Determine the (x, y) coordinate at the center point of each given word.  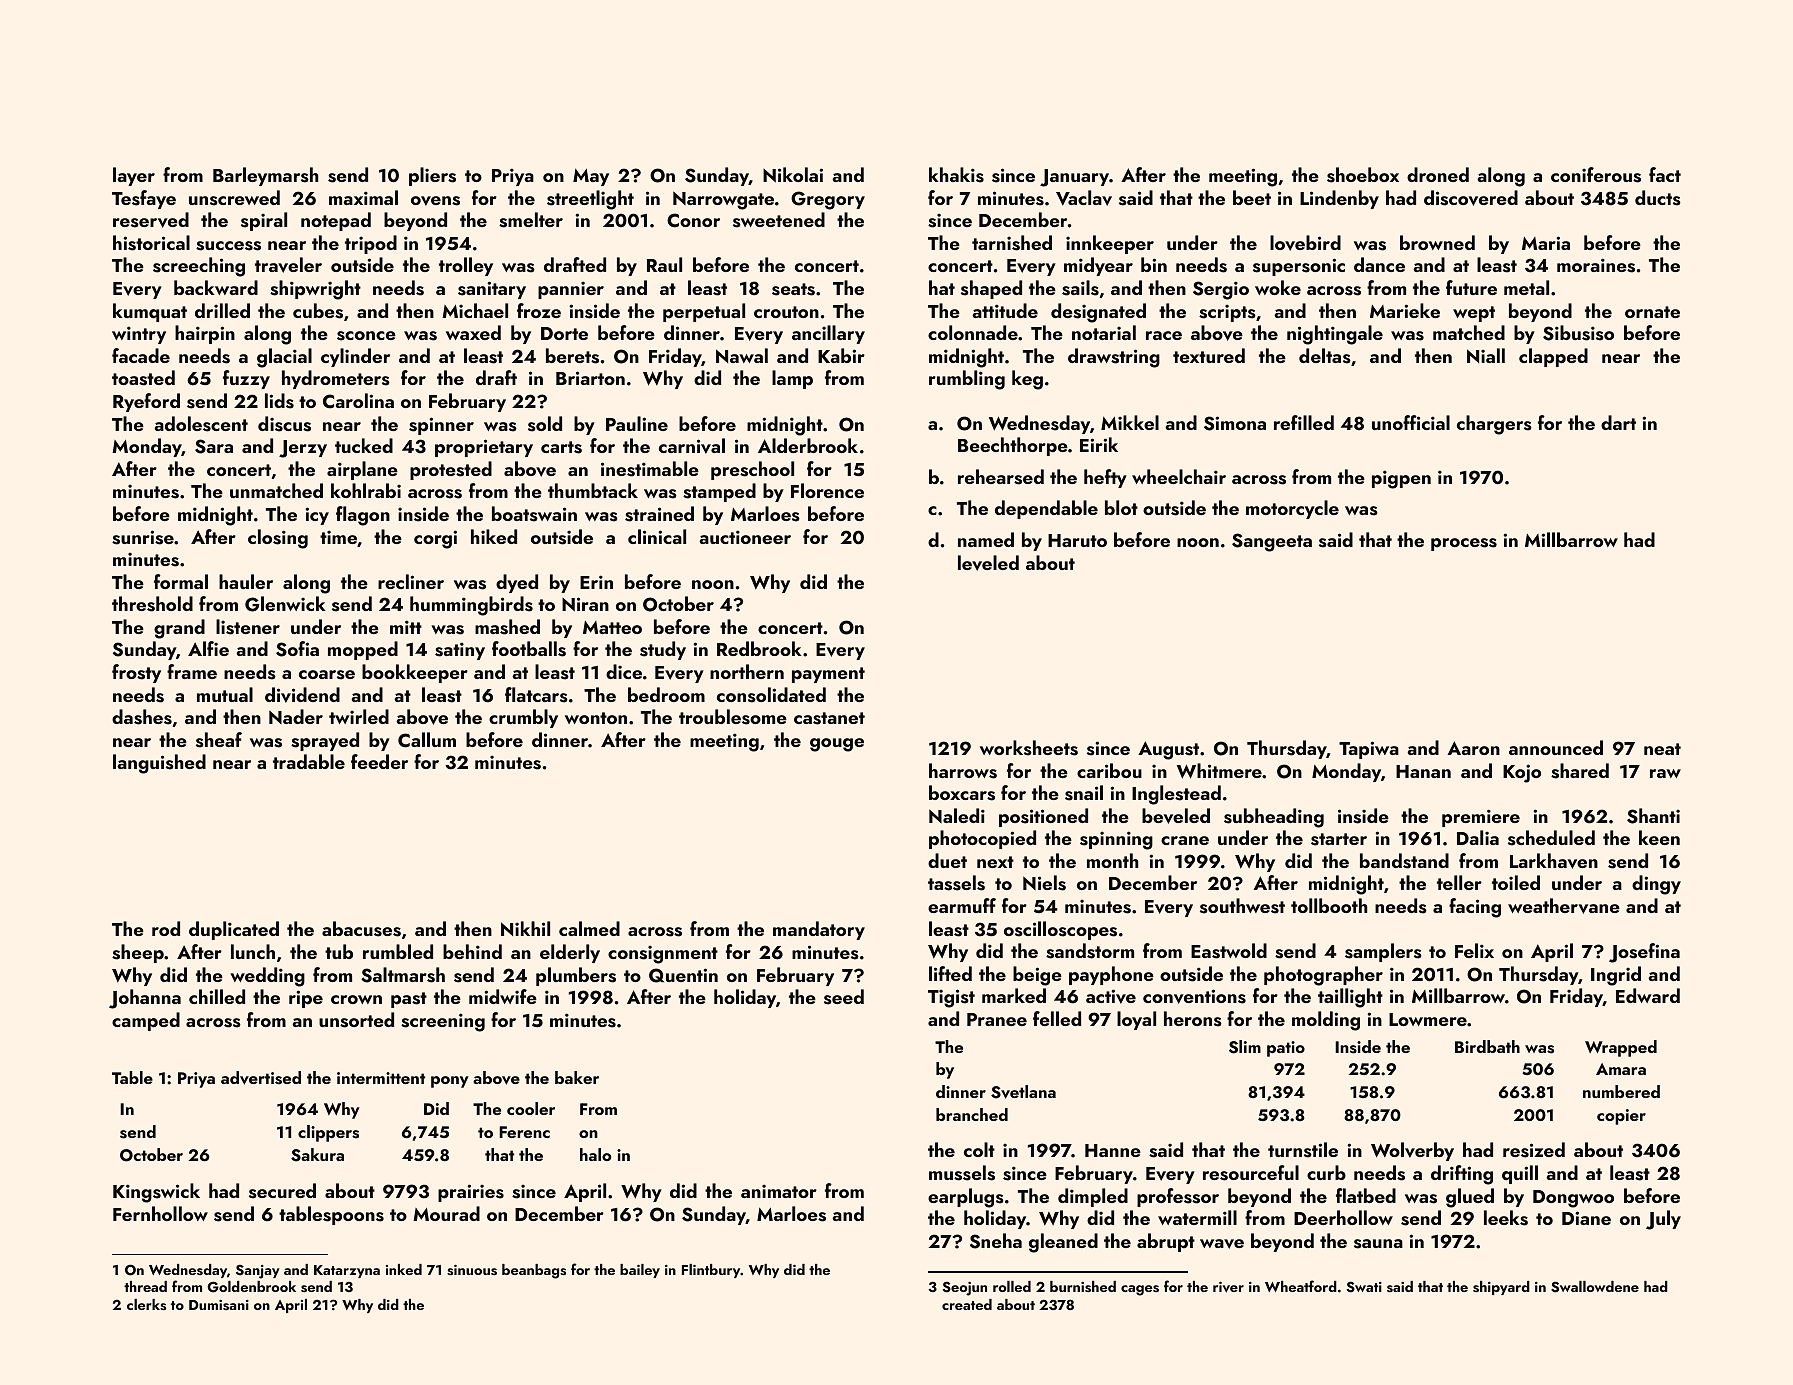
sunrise (143, 537)
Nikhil (525, 928)
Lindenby (1339, 199)
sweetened (779, 220)
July (1663, 1220)
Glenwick (285, 604)
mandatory (819, 930)
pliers (432, 176)
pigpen (1401, 479)
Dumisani (219, 1305)
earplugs (966, 1198)
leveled (988, 563)
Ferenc (524, 1132)
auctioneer (745, 537)
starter (1339, 839)
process (1464, 544)
